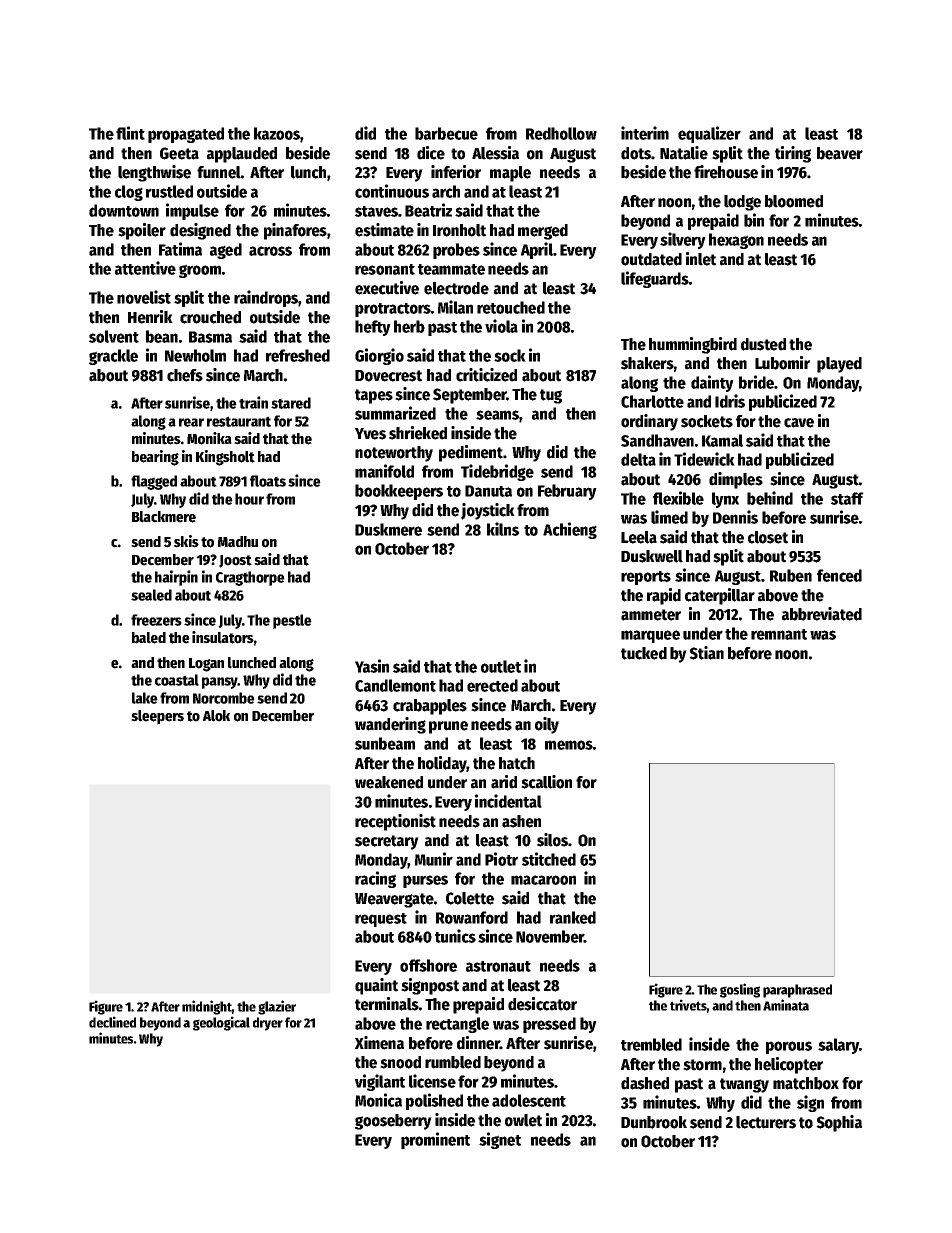 The image size is (952, 1233). Describe the element at coordinates (223, 637) in the screenshot. I see `insulators` at that location.
